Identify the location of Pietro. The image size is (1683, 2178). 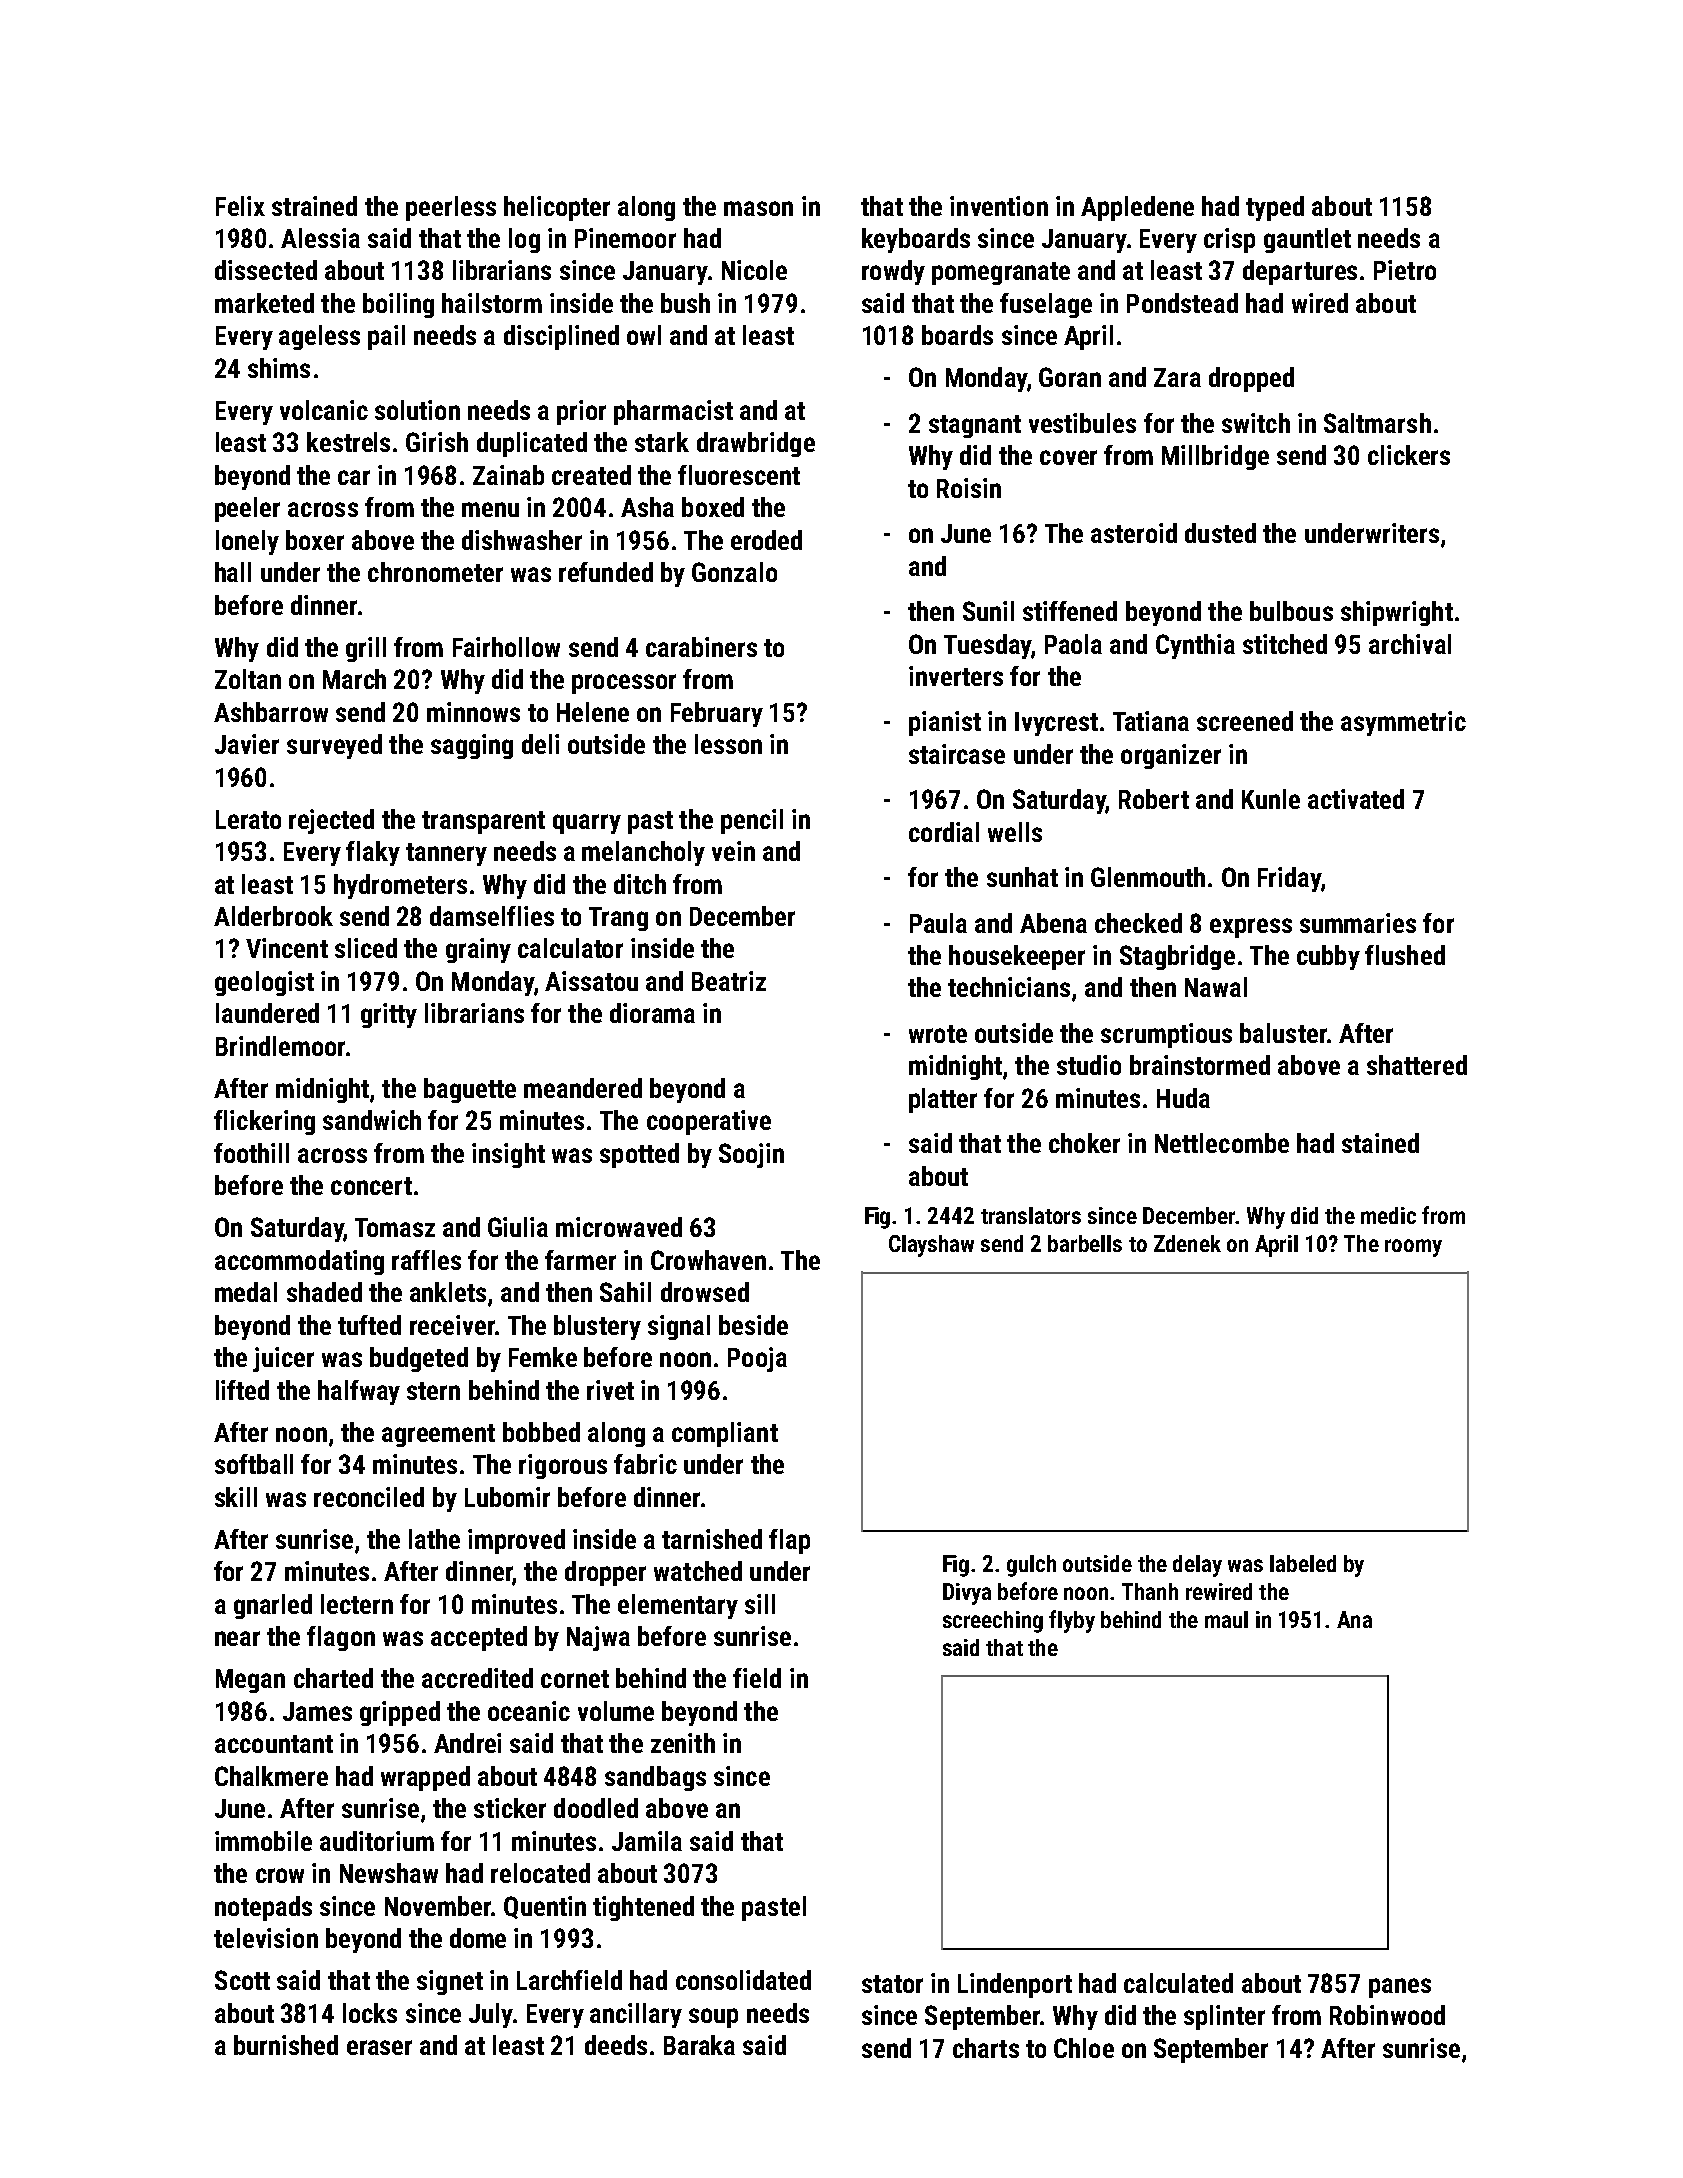
(1405, 270).
